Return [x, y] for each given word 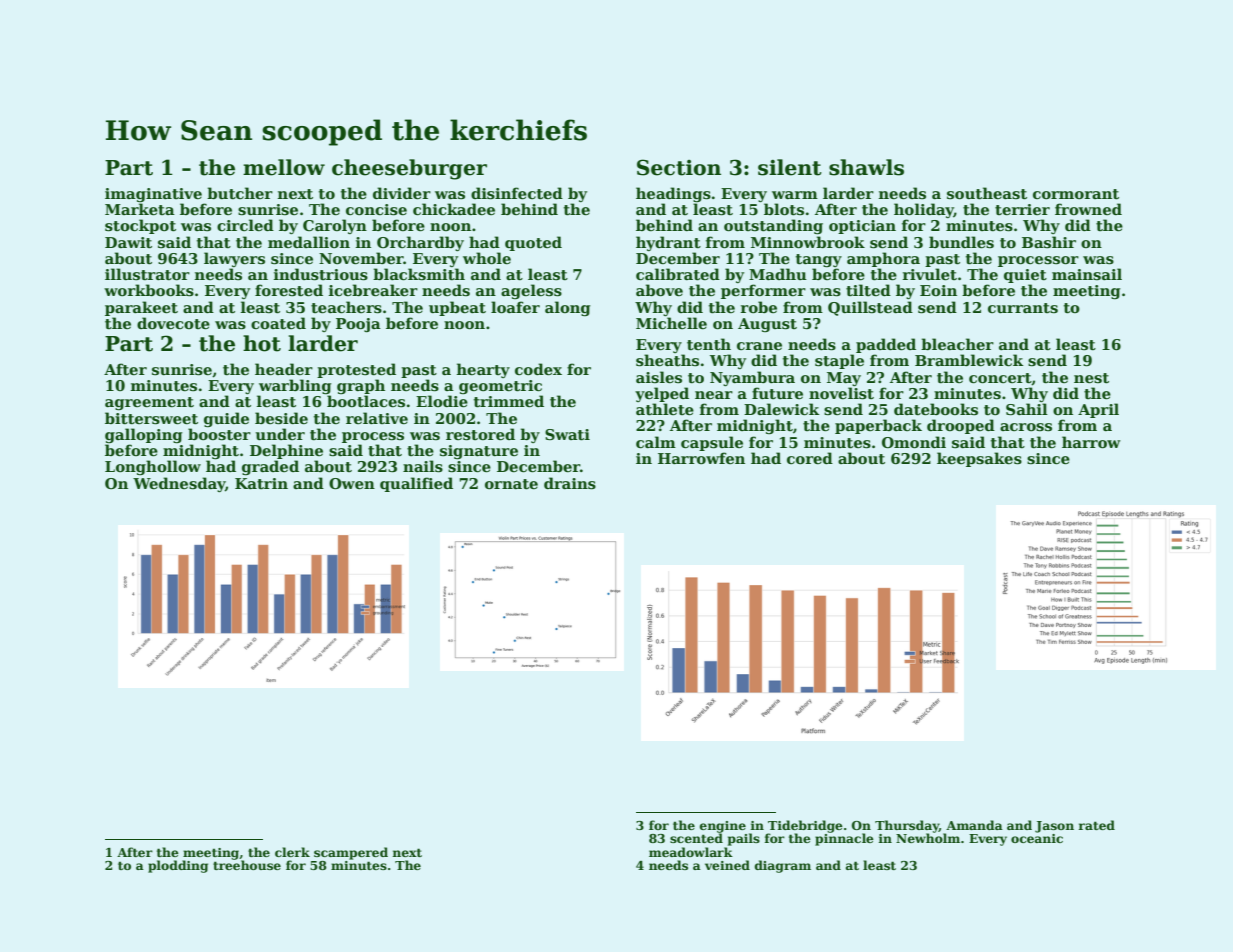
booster [219, 434]
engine [723, 827]
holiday [924, 210]
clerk [292, 852]
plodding [178, 866]
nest [1091, 378]
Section [679, 167]
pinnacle [844, 839]
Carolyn [335, 226]
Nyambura [752, 378]
